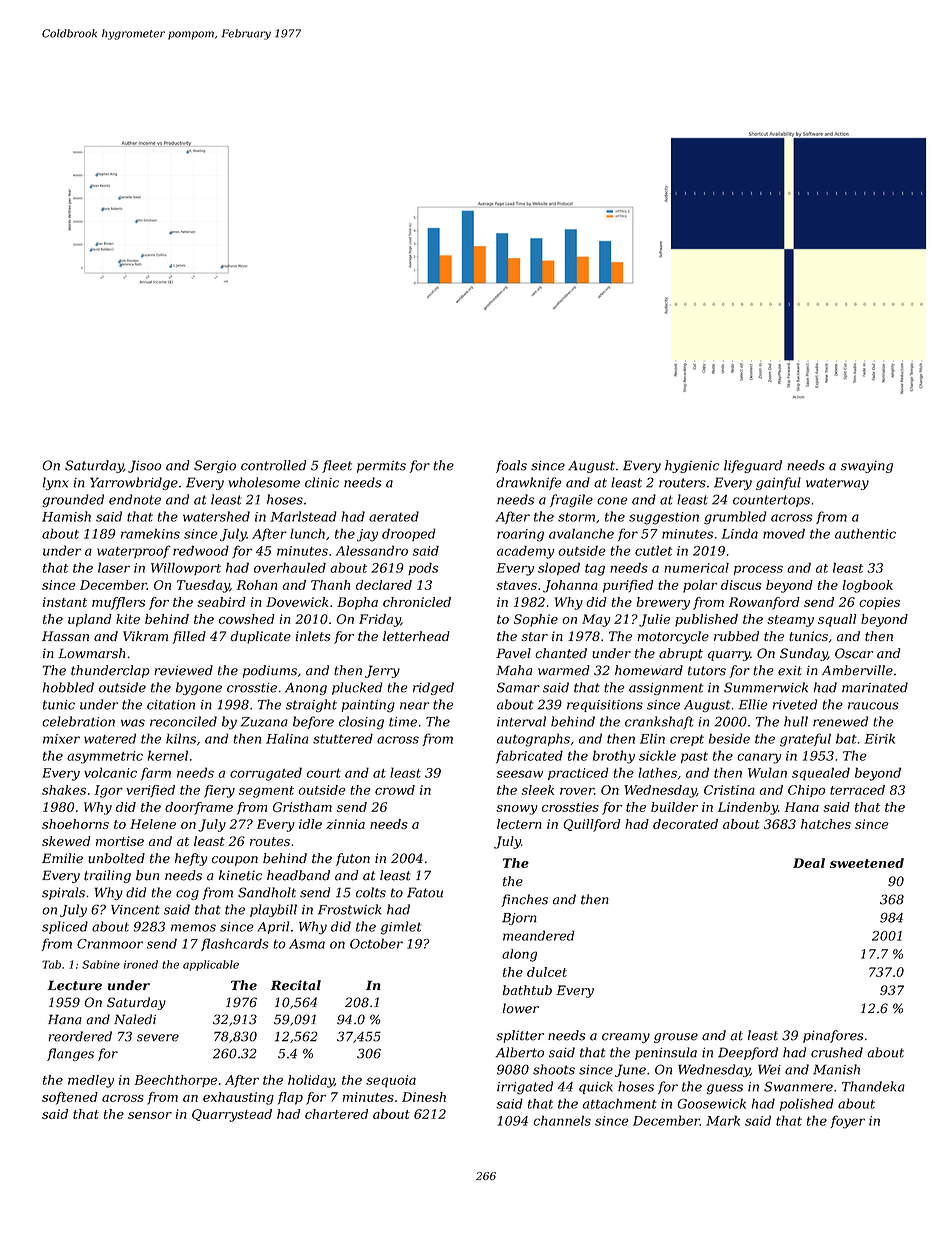  Describe the element at coordinates (168, 755) in the screenshot. I see `kernel` at that location.
